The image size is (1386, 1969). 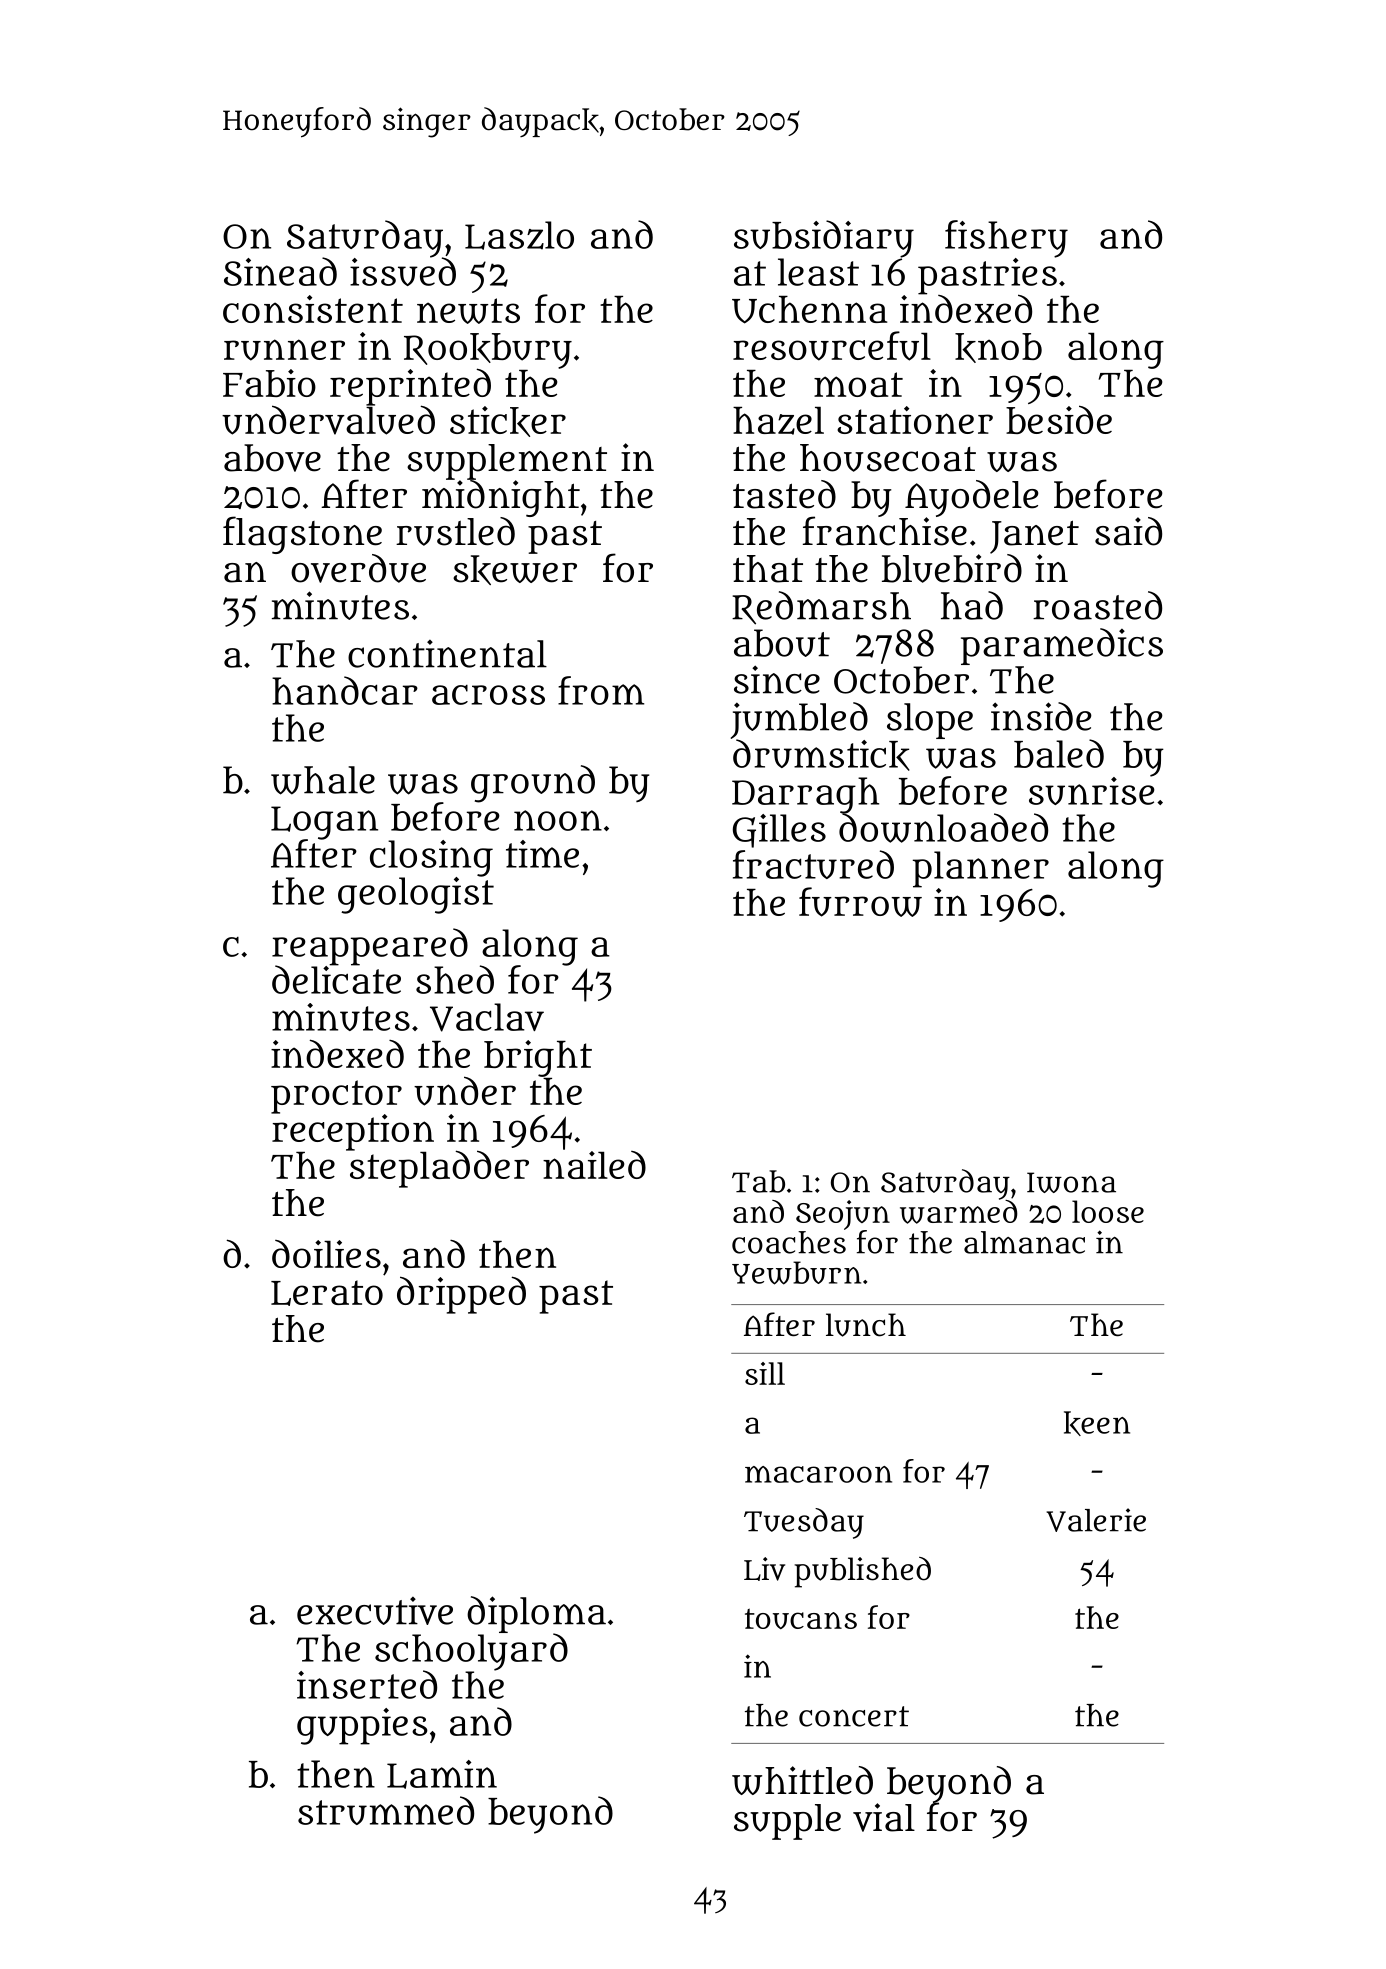 What do you see at coordinates (269, 383) in the screenshot?
I see `Fabio` at bounding box center [269, 383].
